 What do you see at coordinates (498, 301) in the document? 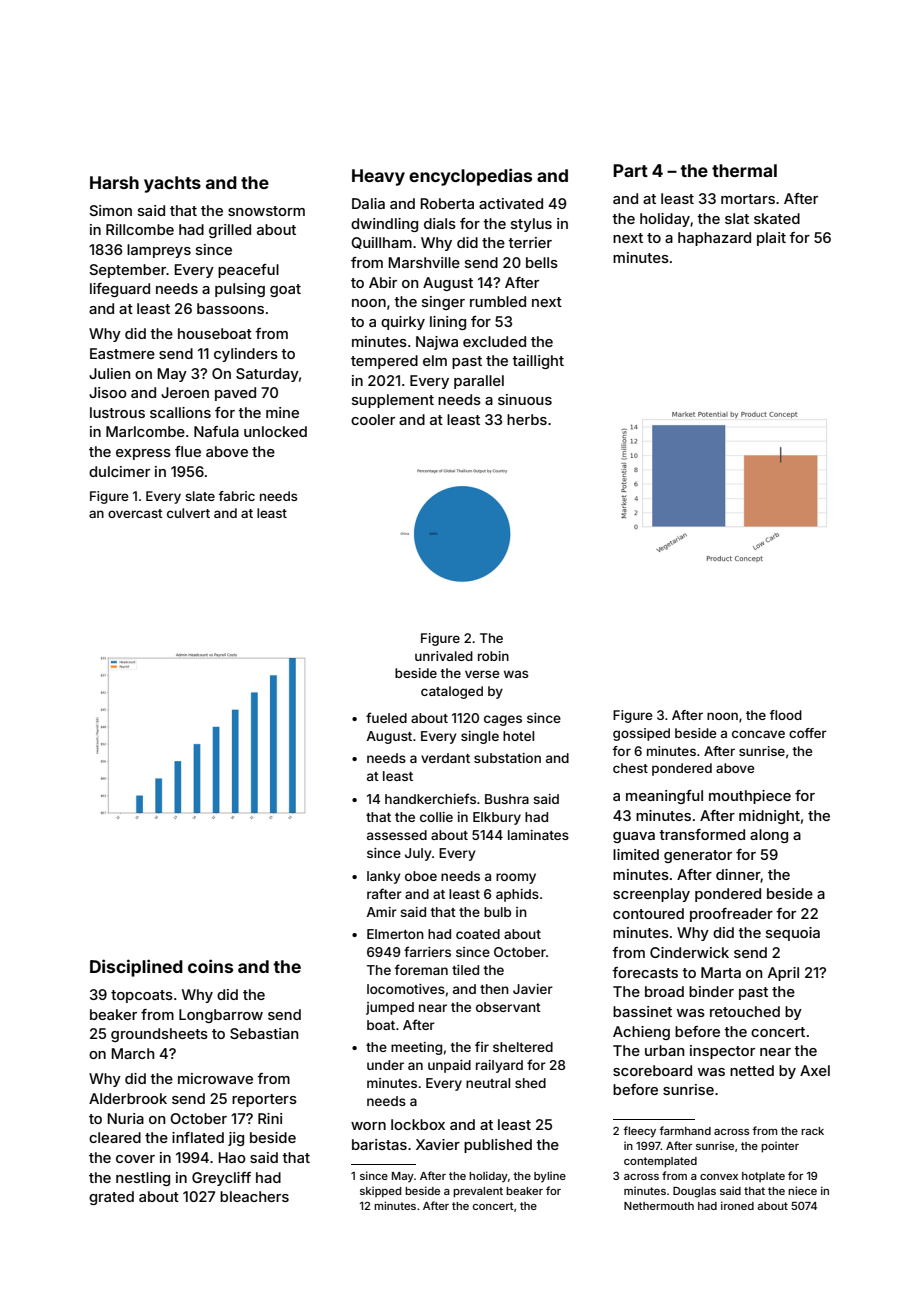
I see `rumbled` at bounding box center [498, 301].
